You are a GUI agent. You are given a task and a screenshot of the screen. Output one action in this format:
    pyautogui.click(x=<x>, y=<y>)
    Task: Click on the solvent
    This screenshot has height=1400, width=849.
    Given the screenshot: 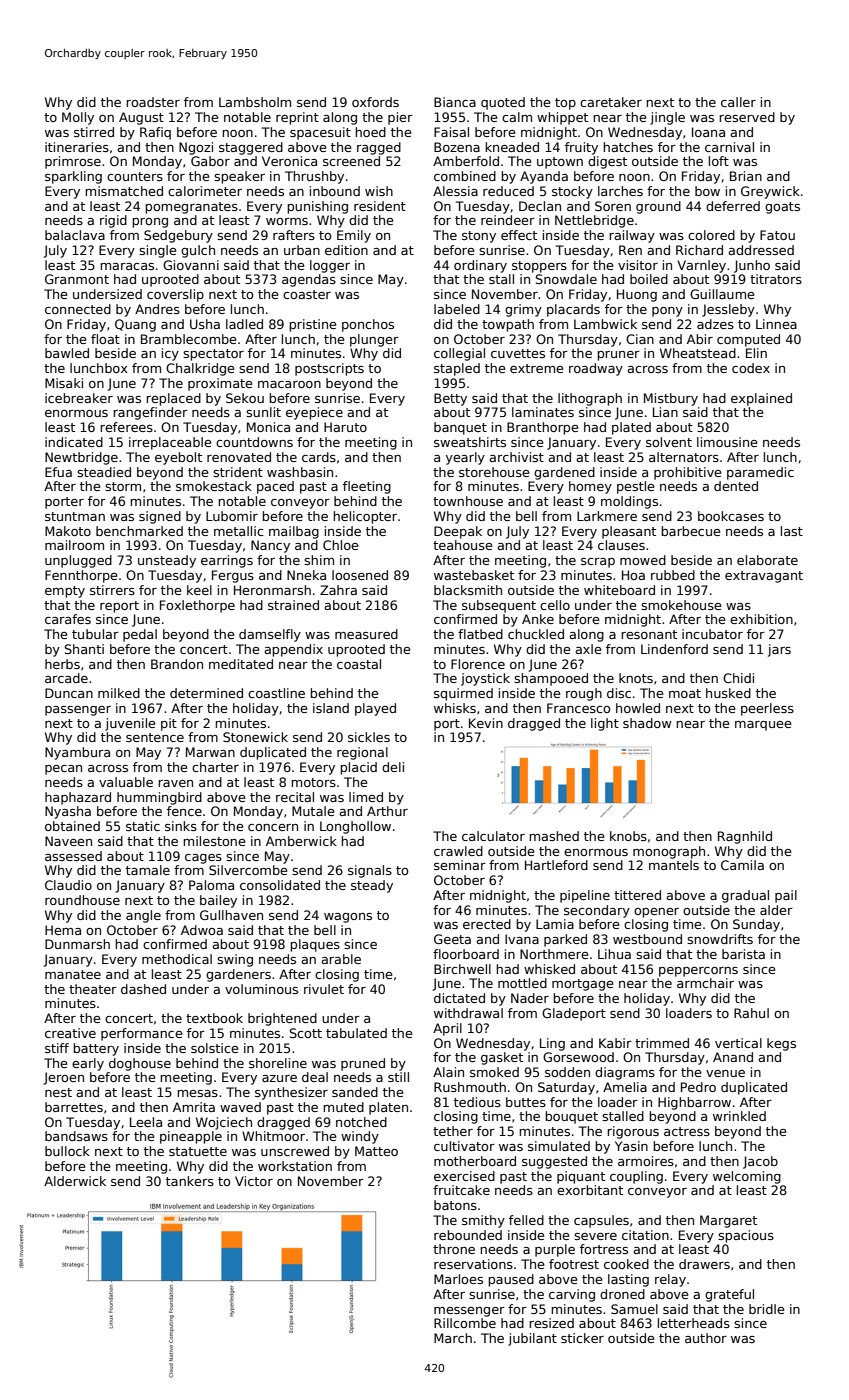 What is the action you would take?
    pyautogui.click(x=669, y=442)
